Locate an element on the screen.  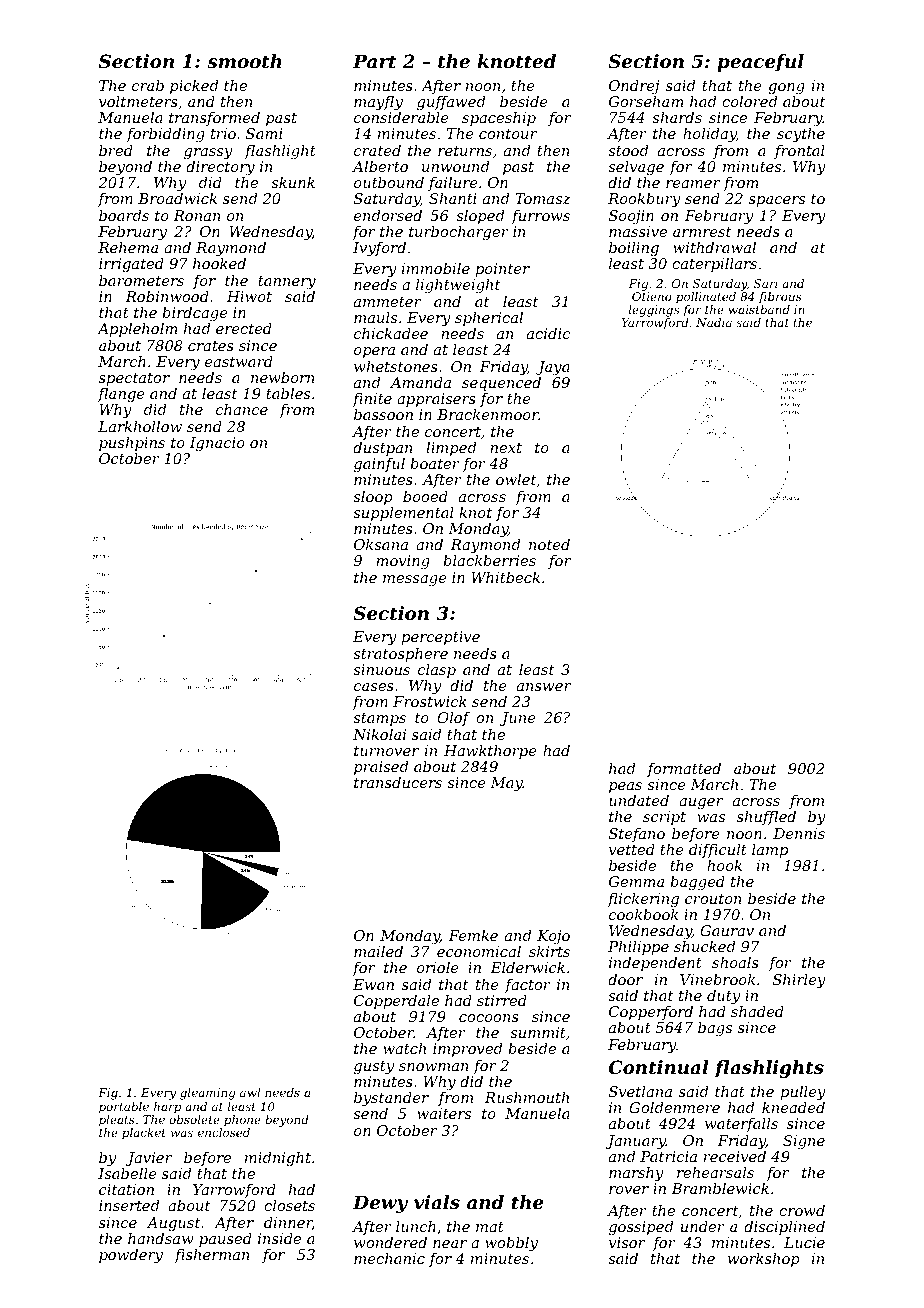
praised is located at coordinates (381, 768).
